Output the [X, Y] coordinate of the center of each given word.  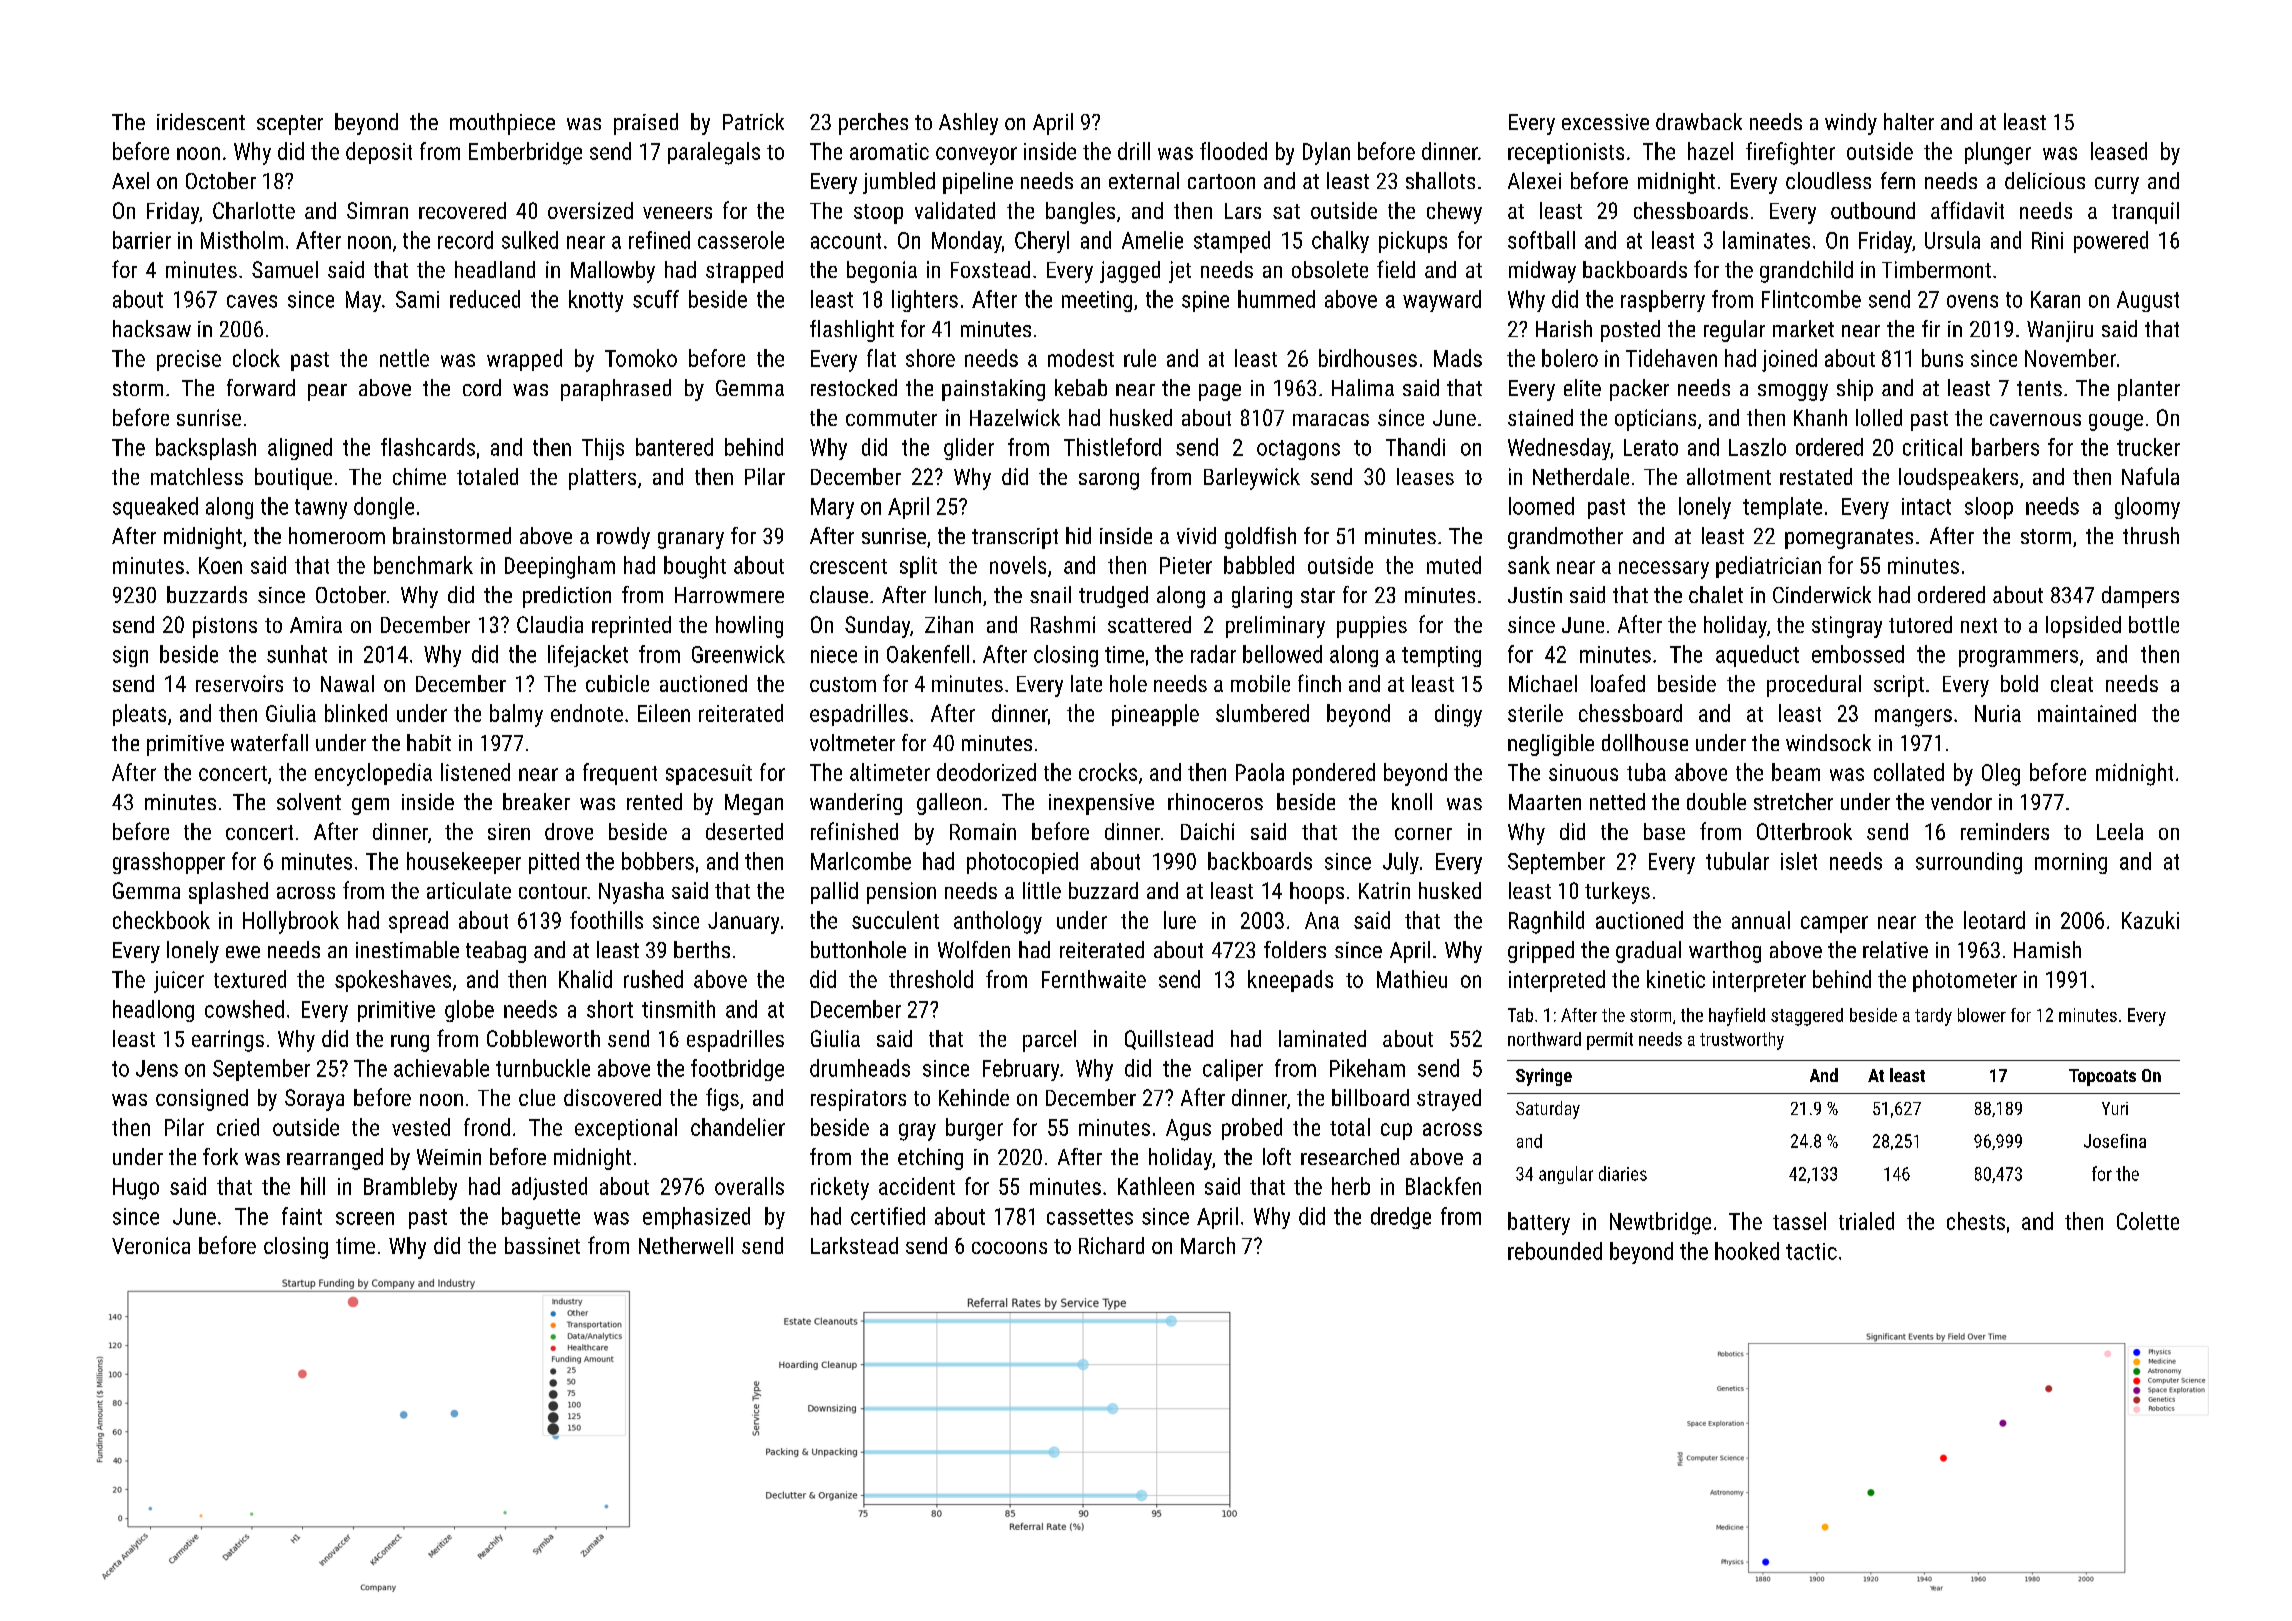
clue [537, 1097]
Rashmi [1063, 624]
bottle [2154, 624]
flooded [1233, 151]
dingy [1458, 715]
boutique [293, 479]
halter [1909, 121]
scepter [290, 125]
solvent [309, 801]
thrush [2151, 535]
